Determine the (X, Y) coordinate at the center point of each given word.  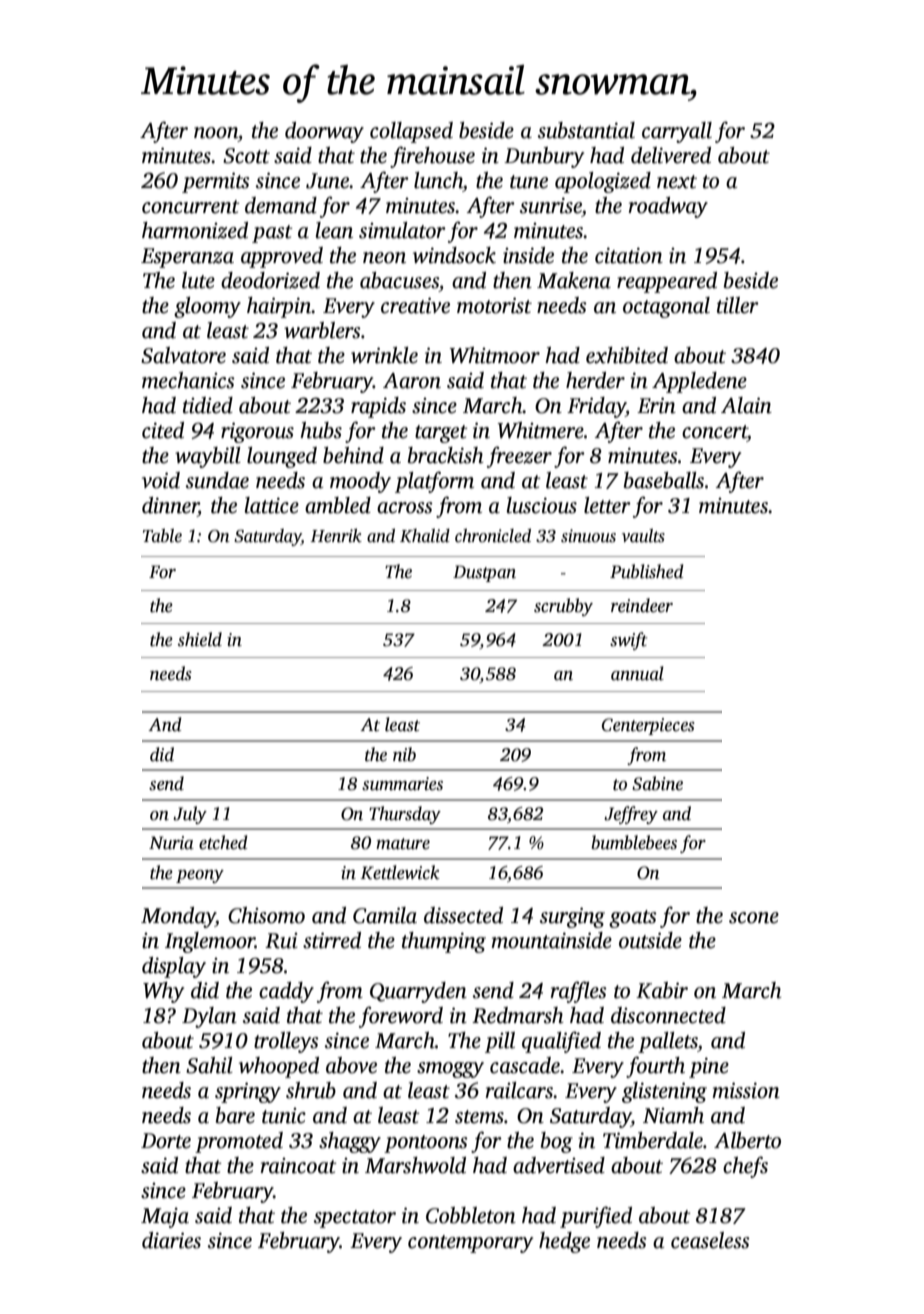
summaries (402, 784)
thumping (444, 942)
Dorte (166, 1141)
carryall (677, 132)
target (441, 434)
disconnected (668, 1015)
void (161, 480)
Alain (746, 405)
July (190, 815)
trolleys (286, 1042)
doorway (324, 132)
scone (754, 918)
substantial (586, 130)
